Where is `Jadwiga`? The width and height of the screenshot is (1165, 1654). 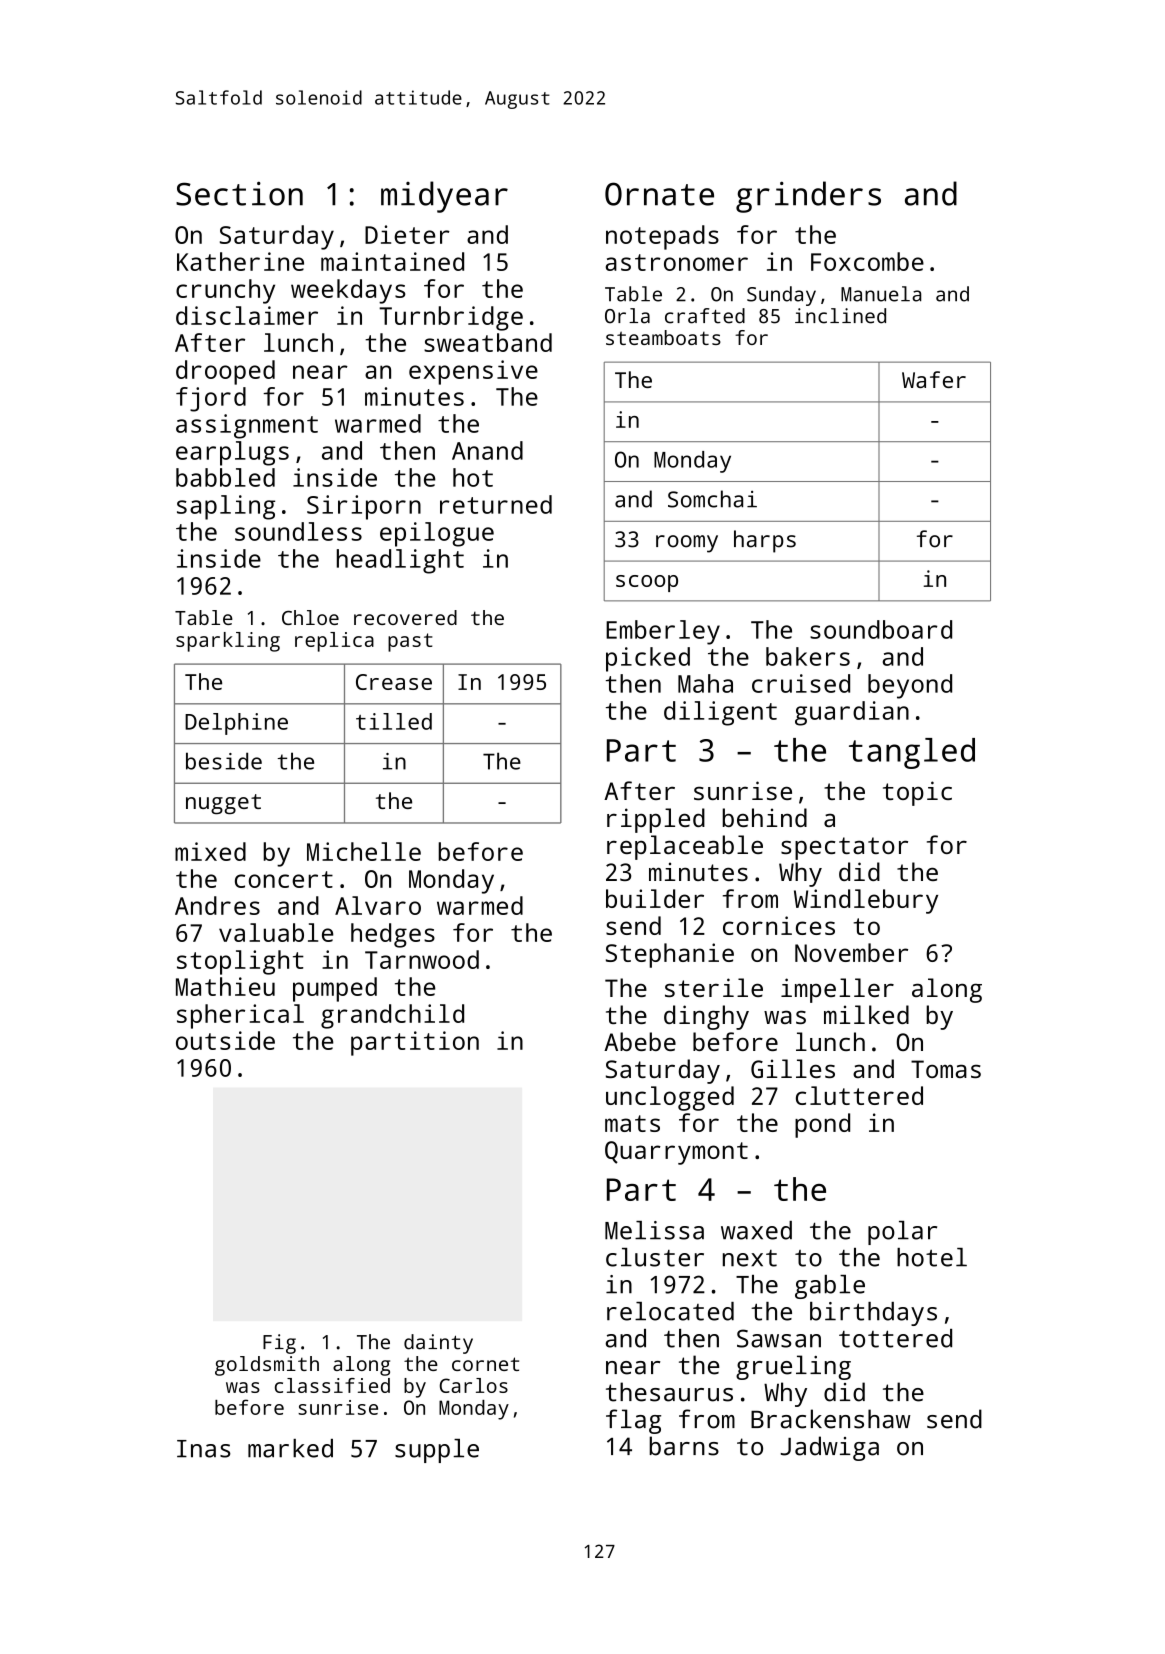
Jadwiga is located at coordinates (829, 1448).
